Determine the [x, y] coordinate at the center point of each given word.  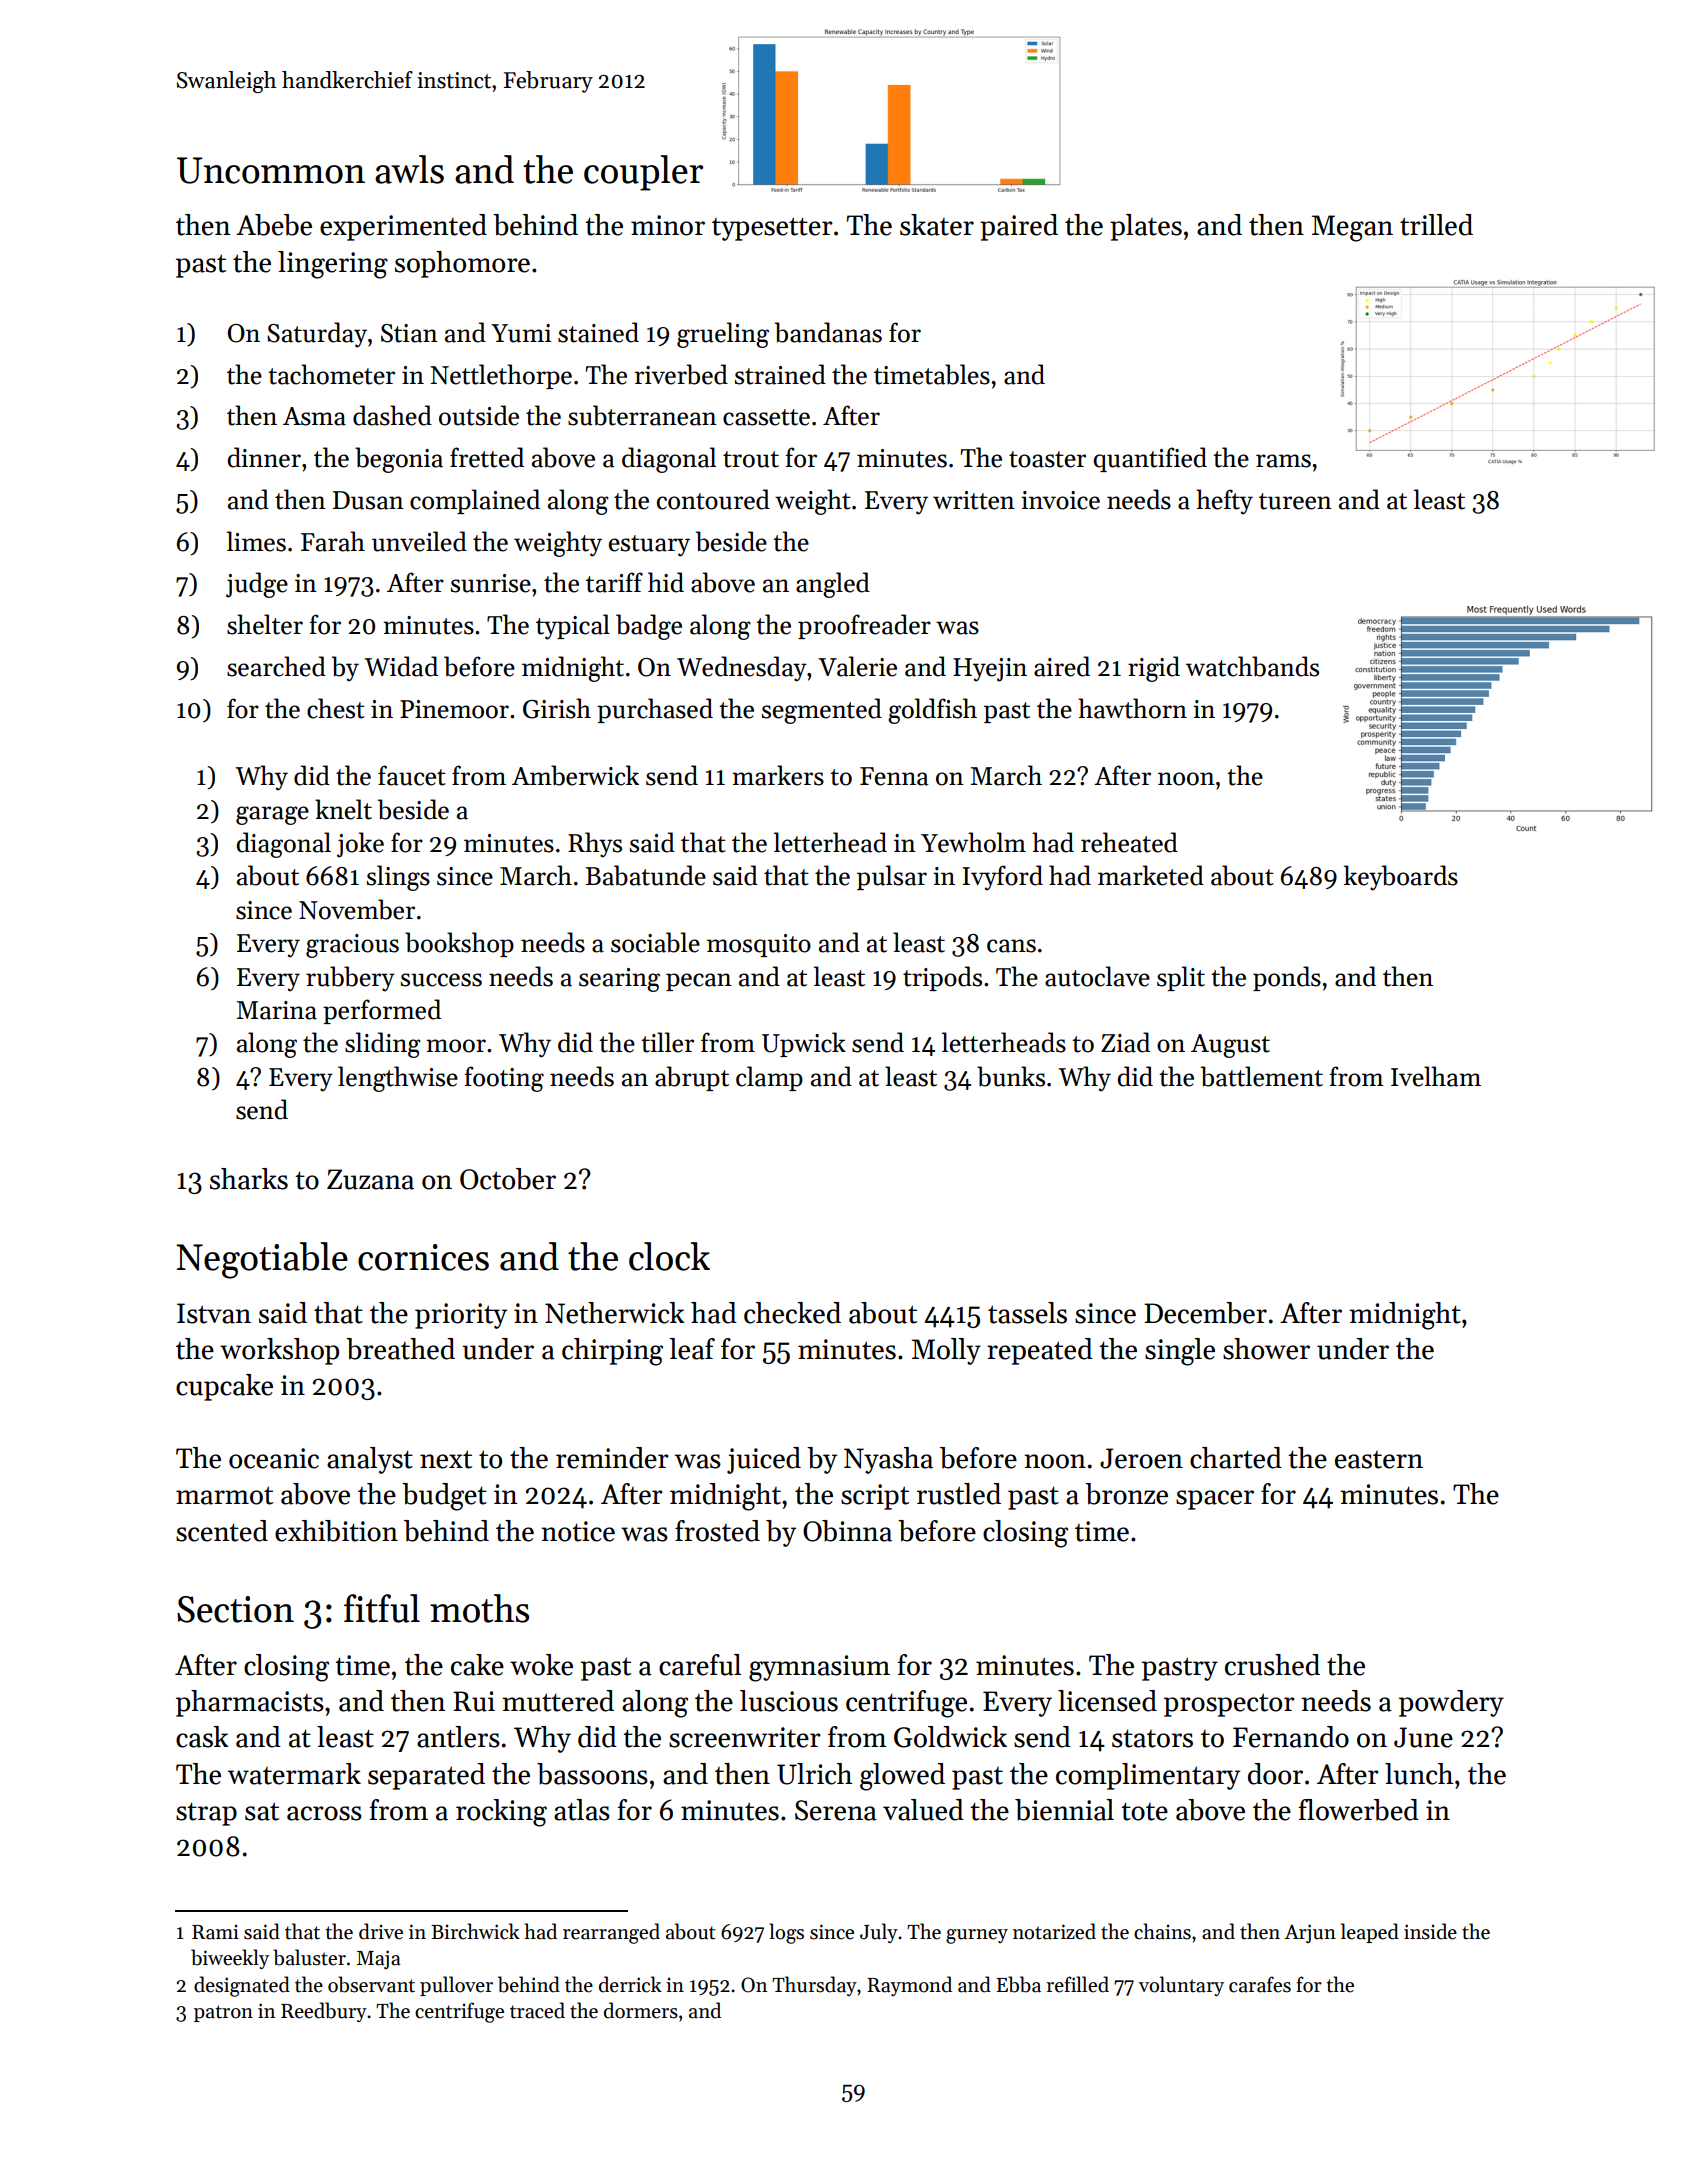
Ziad [1125, 1042]
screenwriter [745, 1737]
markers [778, 775]
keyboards [1401, 878]
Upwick [804, 1044]
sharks [249, 1179]
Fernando [1291, 1737]
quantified [1150, 459]
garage [272, 815]
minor [668, 225]
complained [475, 501]
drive [381, 1931]
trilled [1436, 225]
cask [202, 1737]
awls [409, 169]
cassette [766, 417]
